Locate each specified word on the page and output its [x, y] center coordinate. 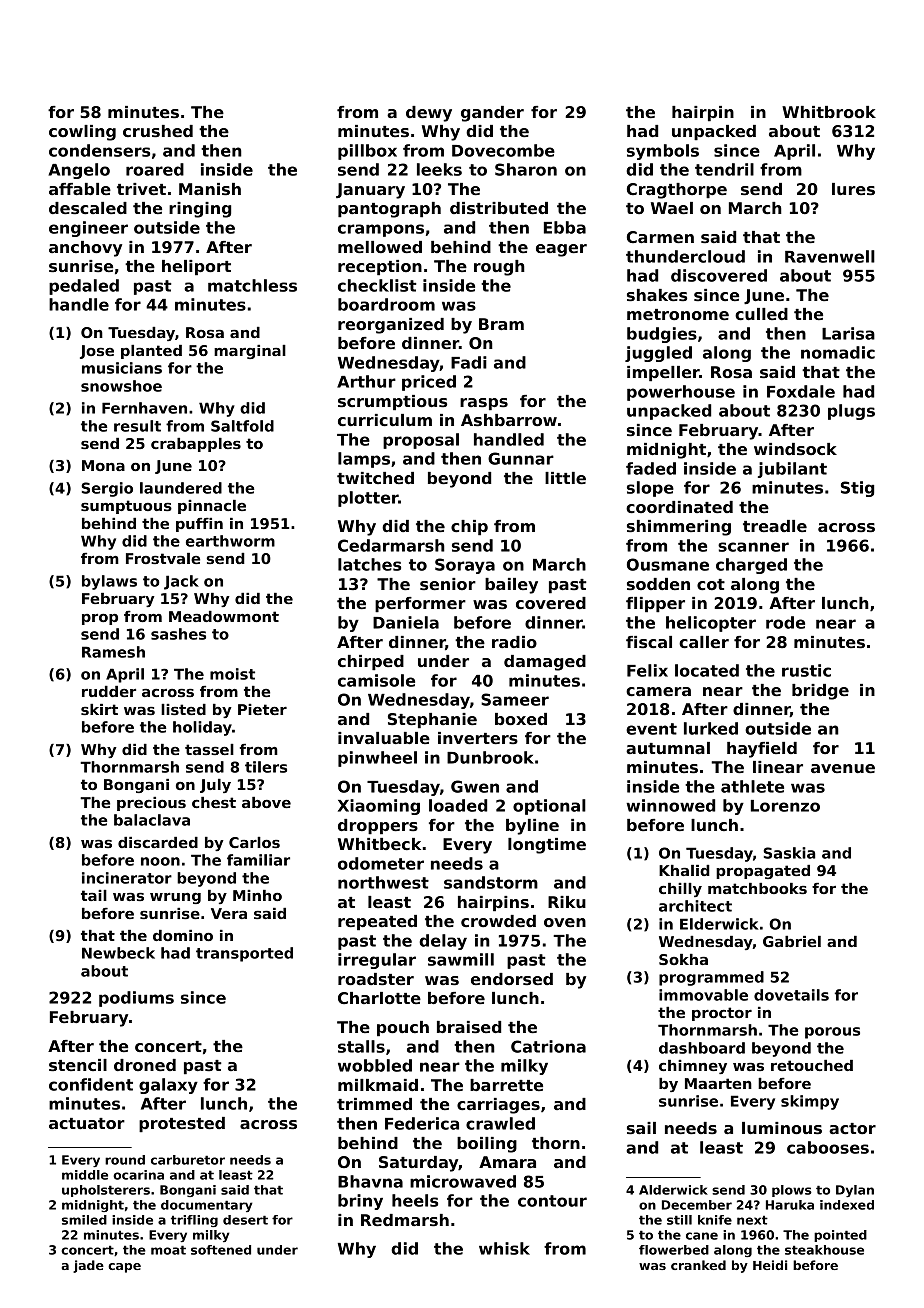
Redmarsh [405, 1220]
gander [492, 114]
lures [853, 189]
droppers [378, 827]
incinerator [127, 878]
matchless [252, 285]
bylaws [109, 582]
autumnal [668, 748]
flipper [655, 605]
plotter [368, 499]
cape [124, 1268]
